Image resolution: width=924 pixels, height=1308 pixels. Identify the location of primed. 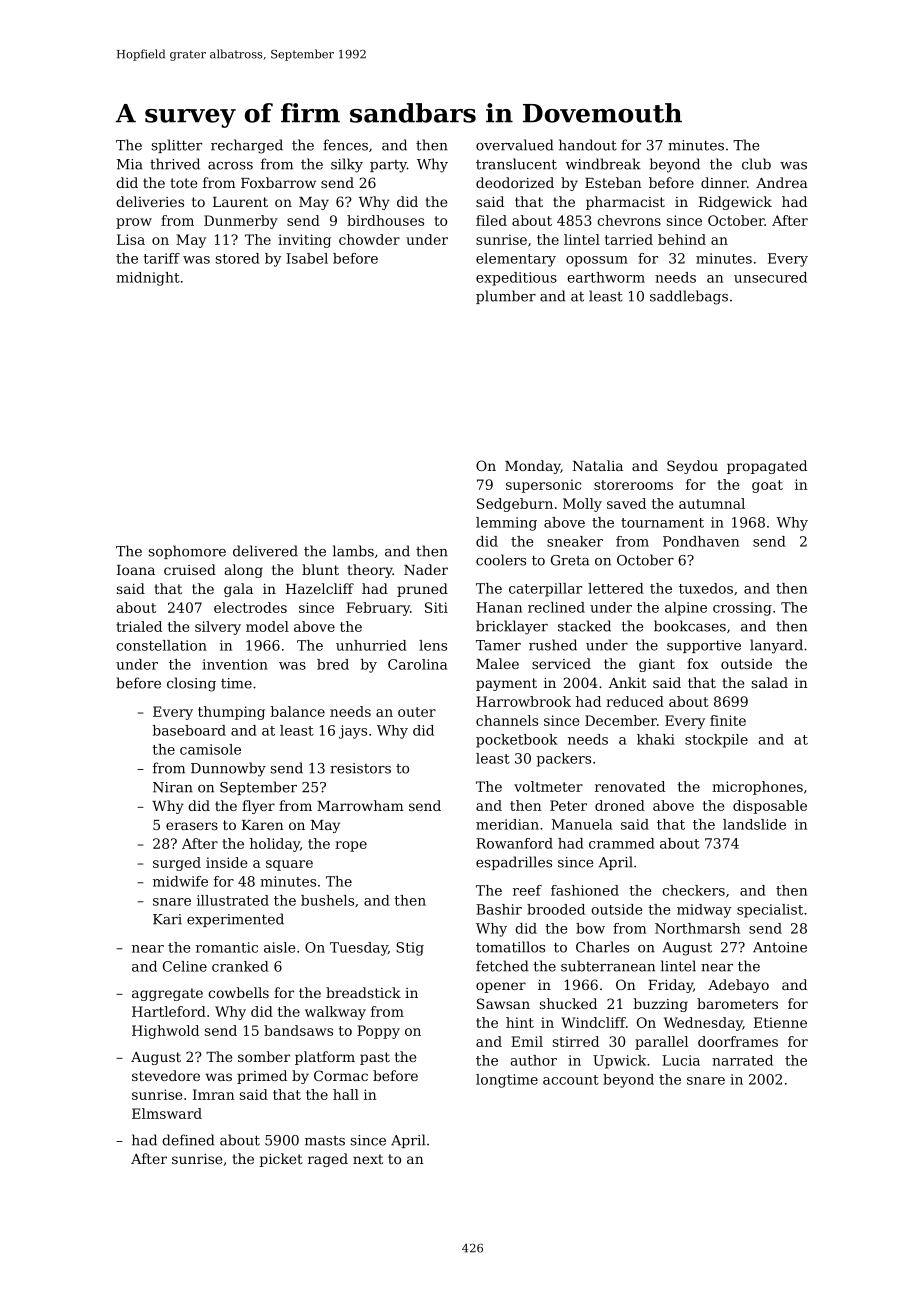
(262, 1077).
